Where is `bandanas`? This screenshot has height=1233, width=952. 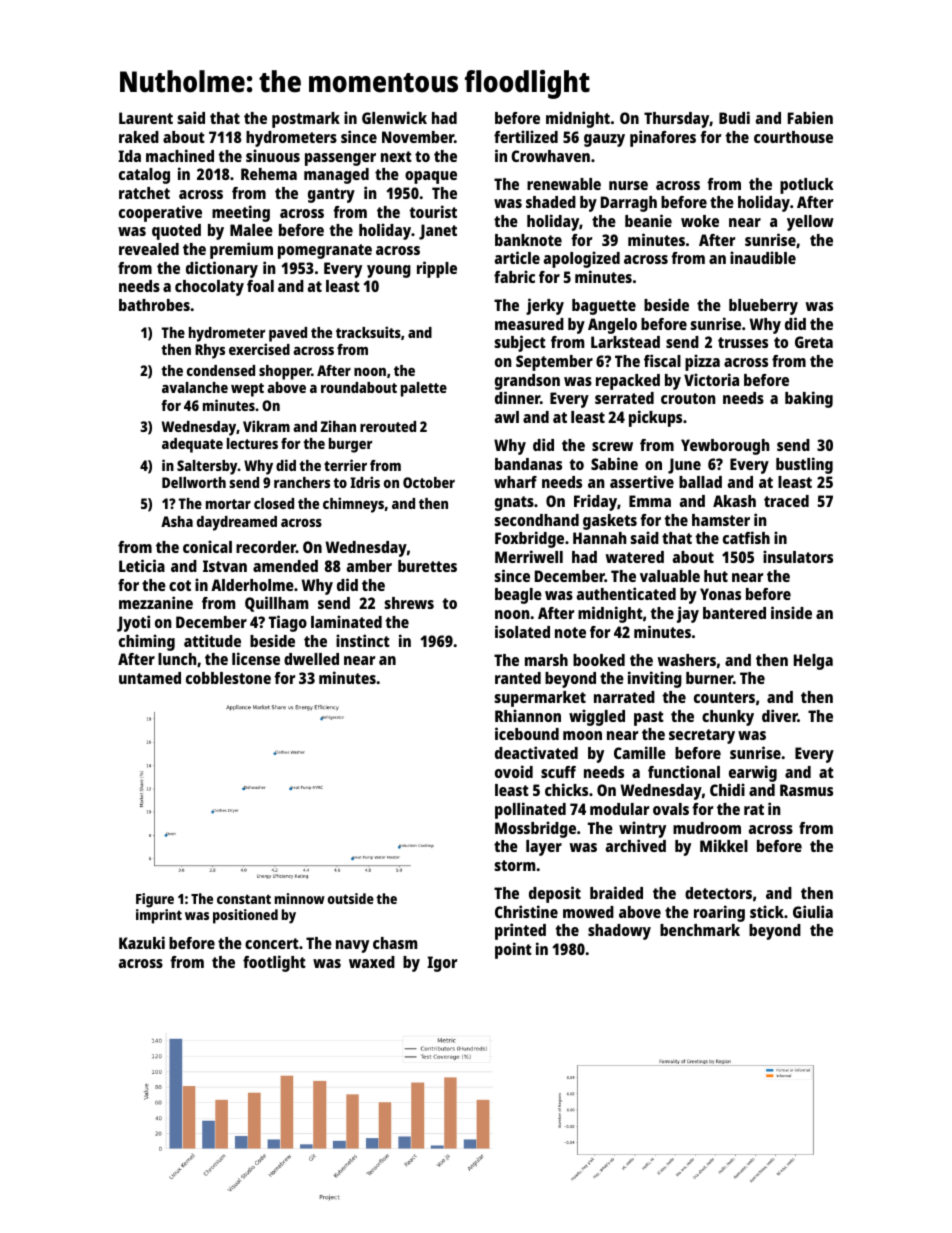
bandanas is located at coordinates (528, 464).
